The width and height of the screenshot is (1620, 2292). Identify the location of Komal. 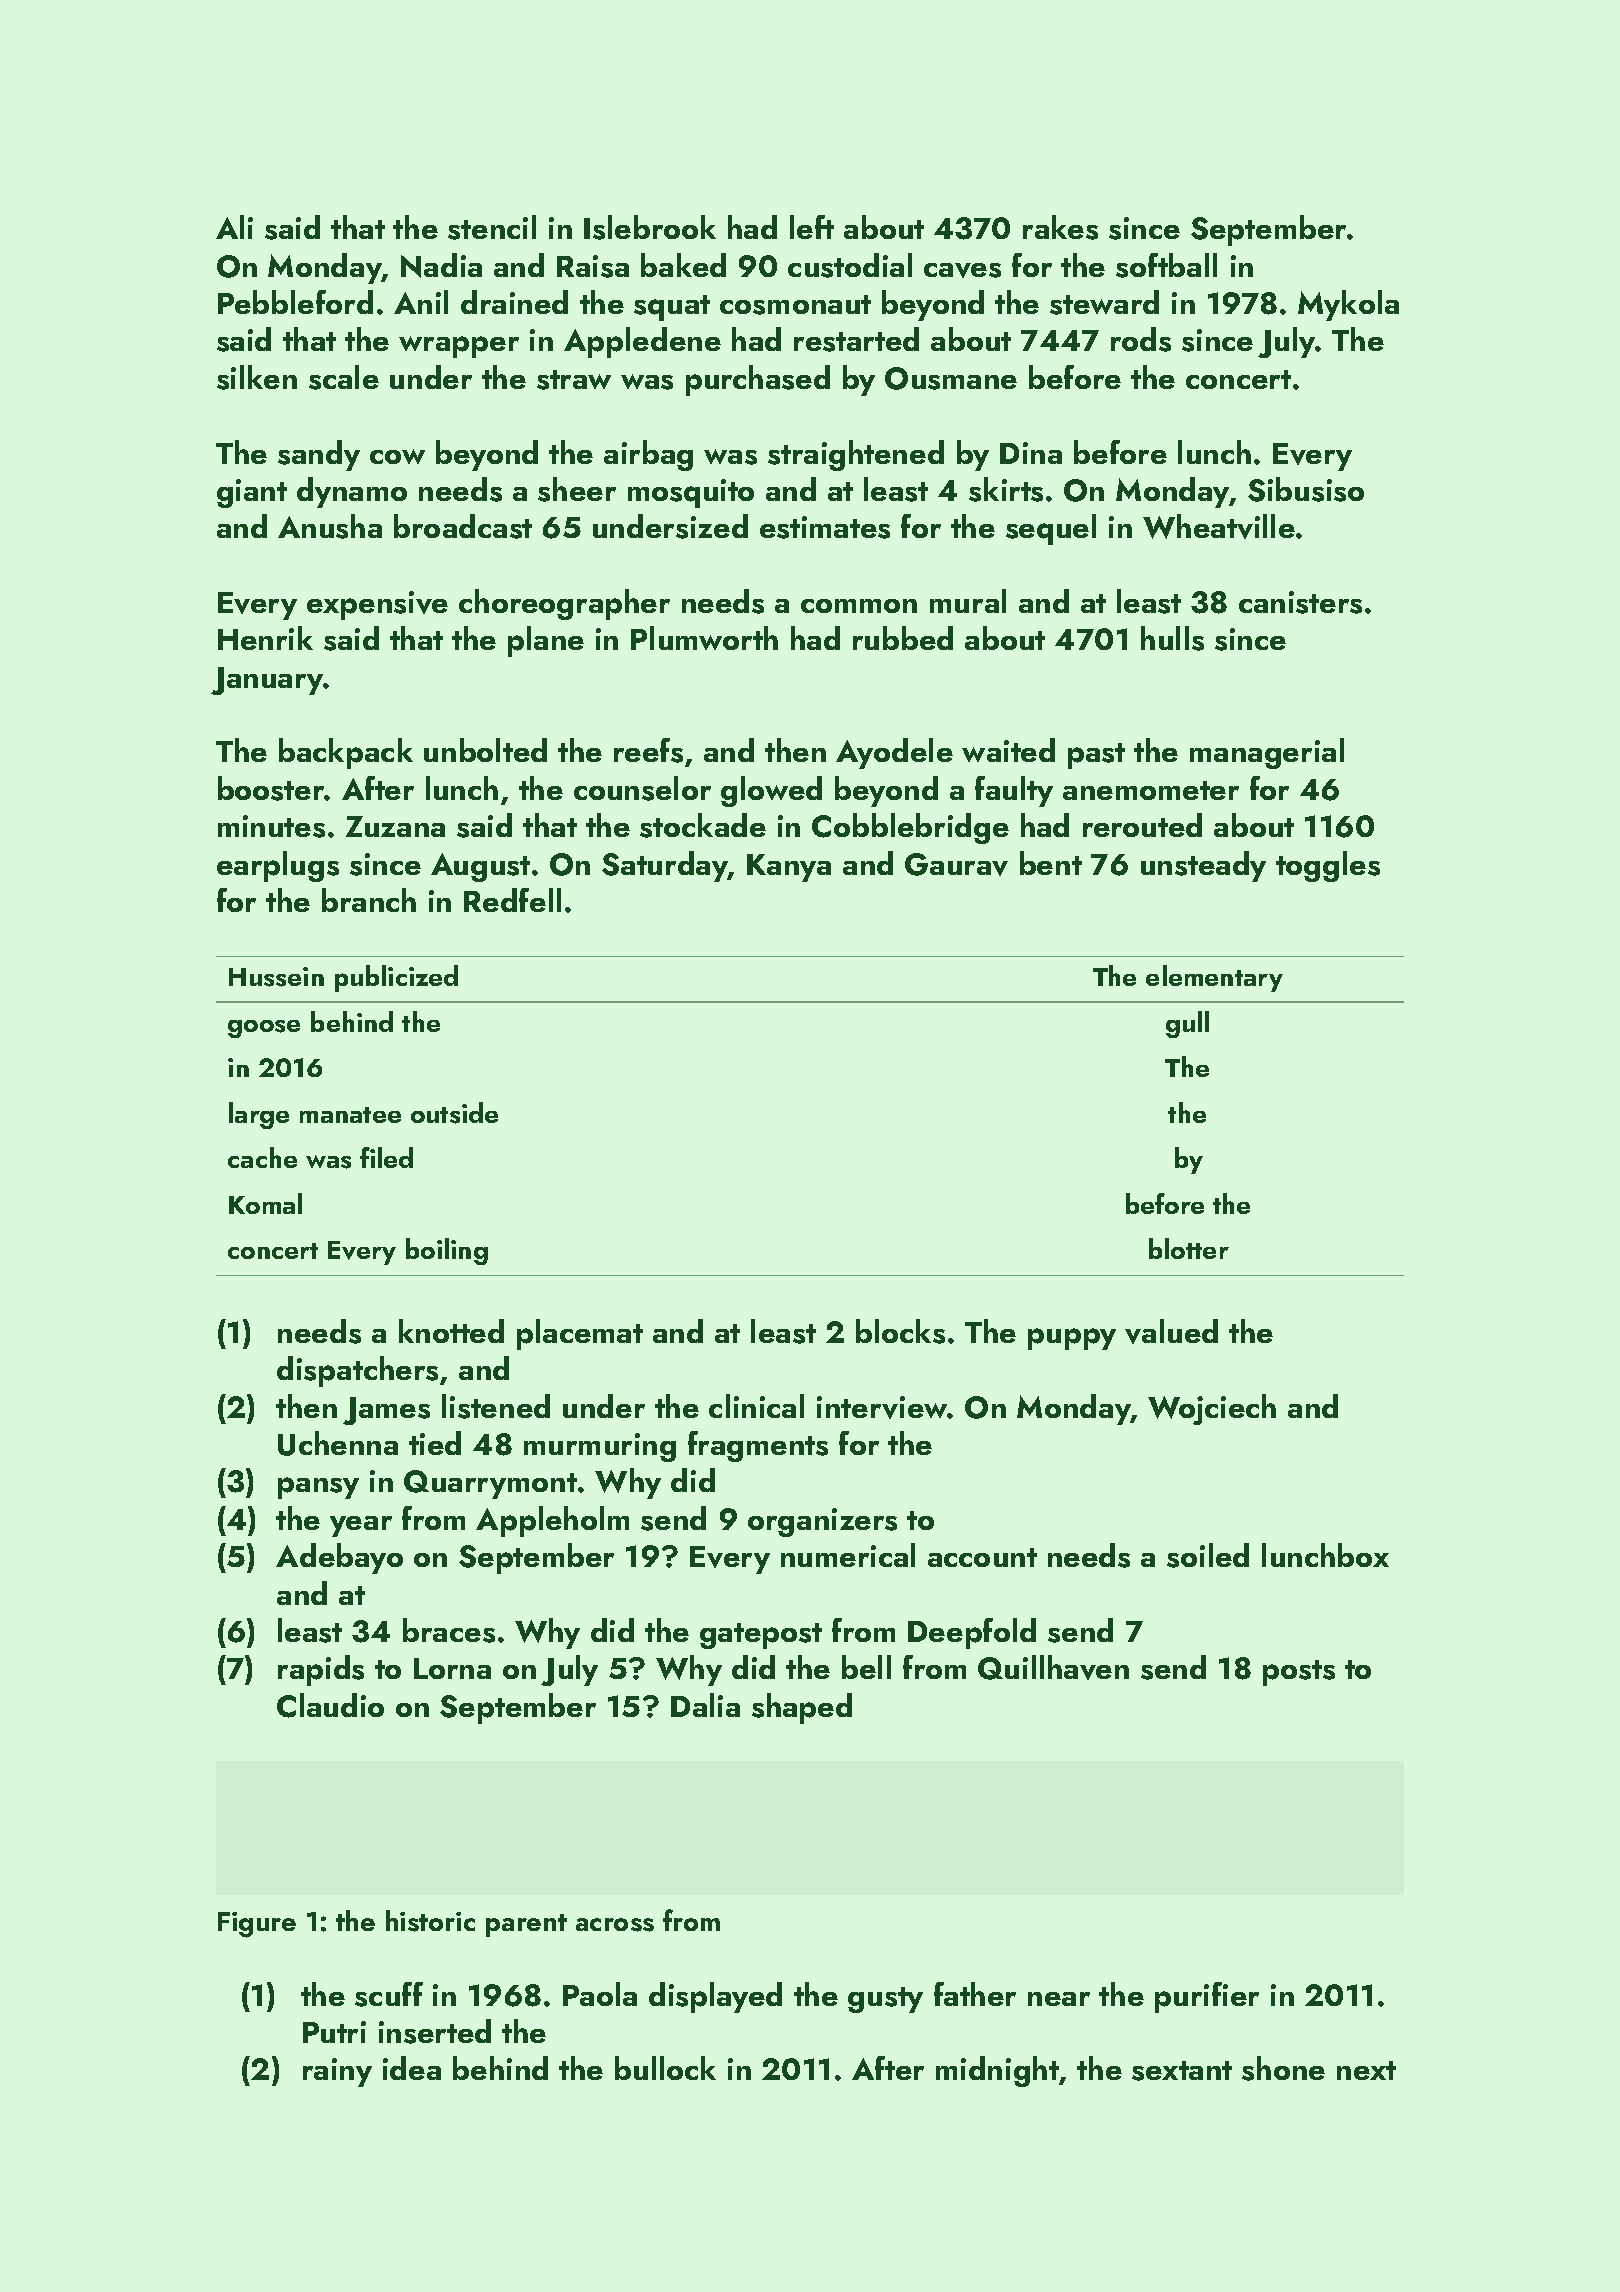
(265, 1203).
